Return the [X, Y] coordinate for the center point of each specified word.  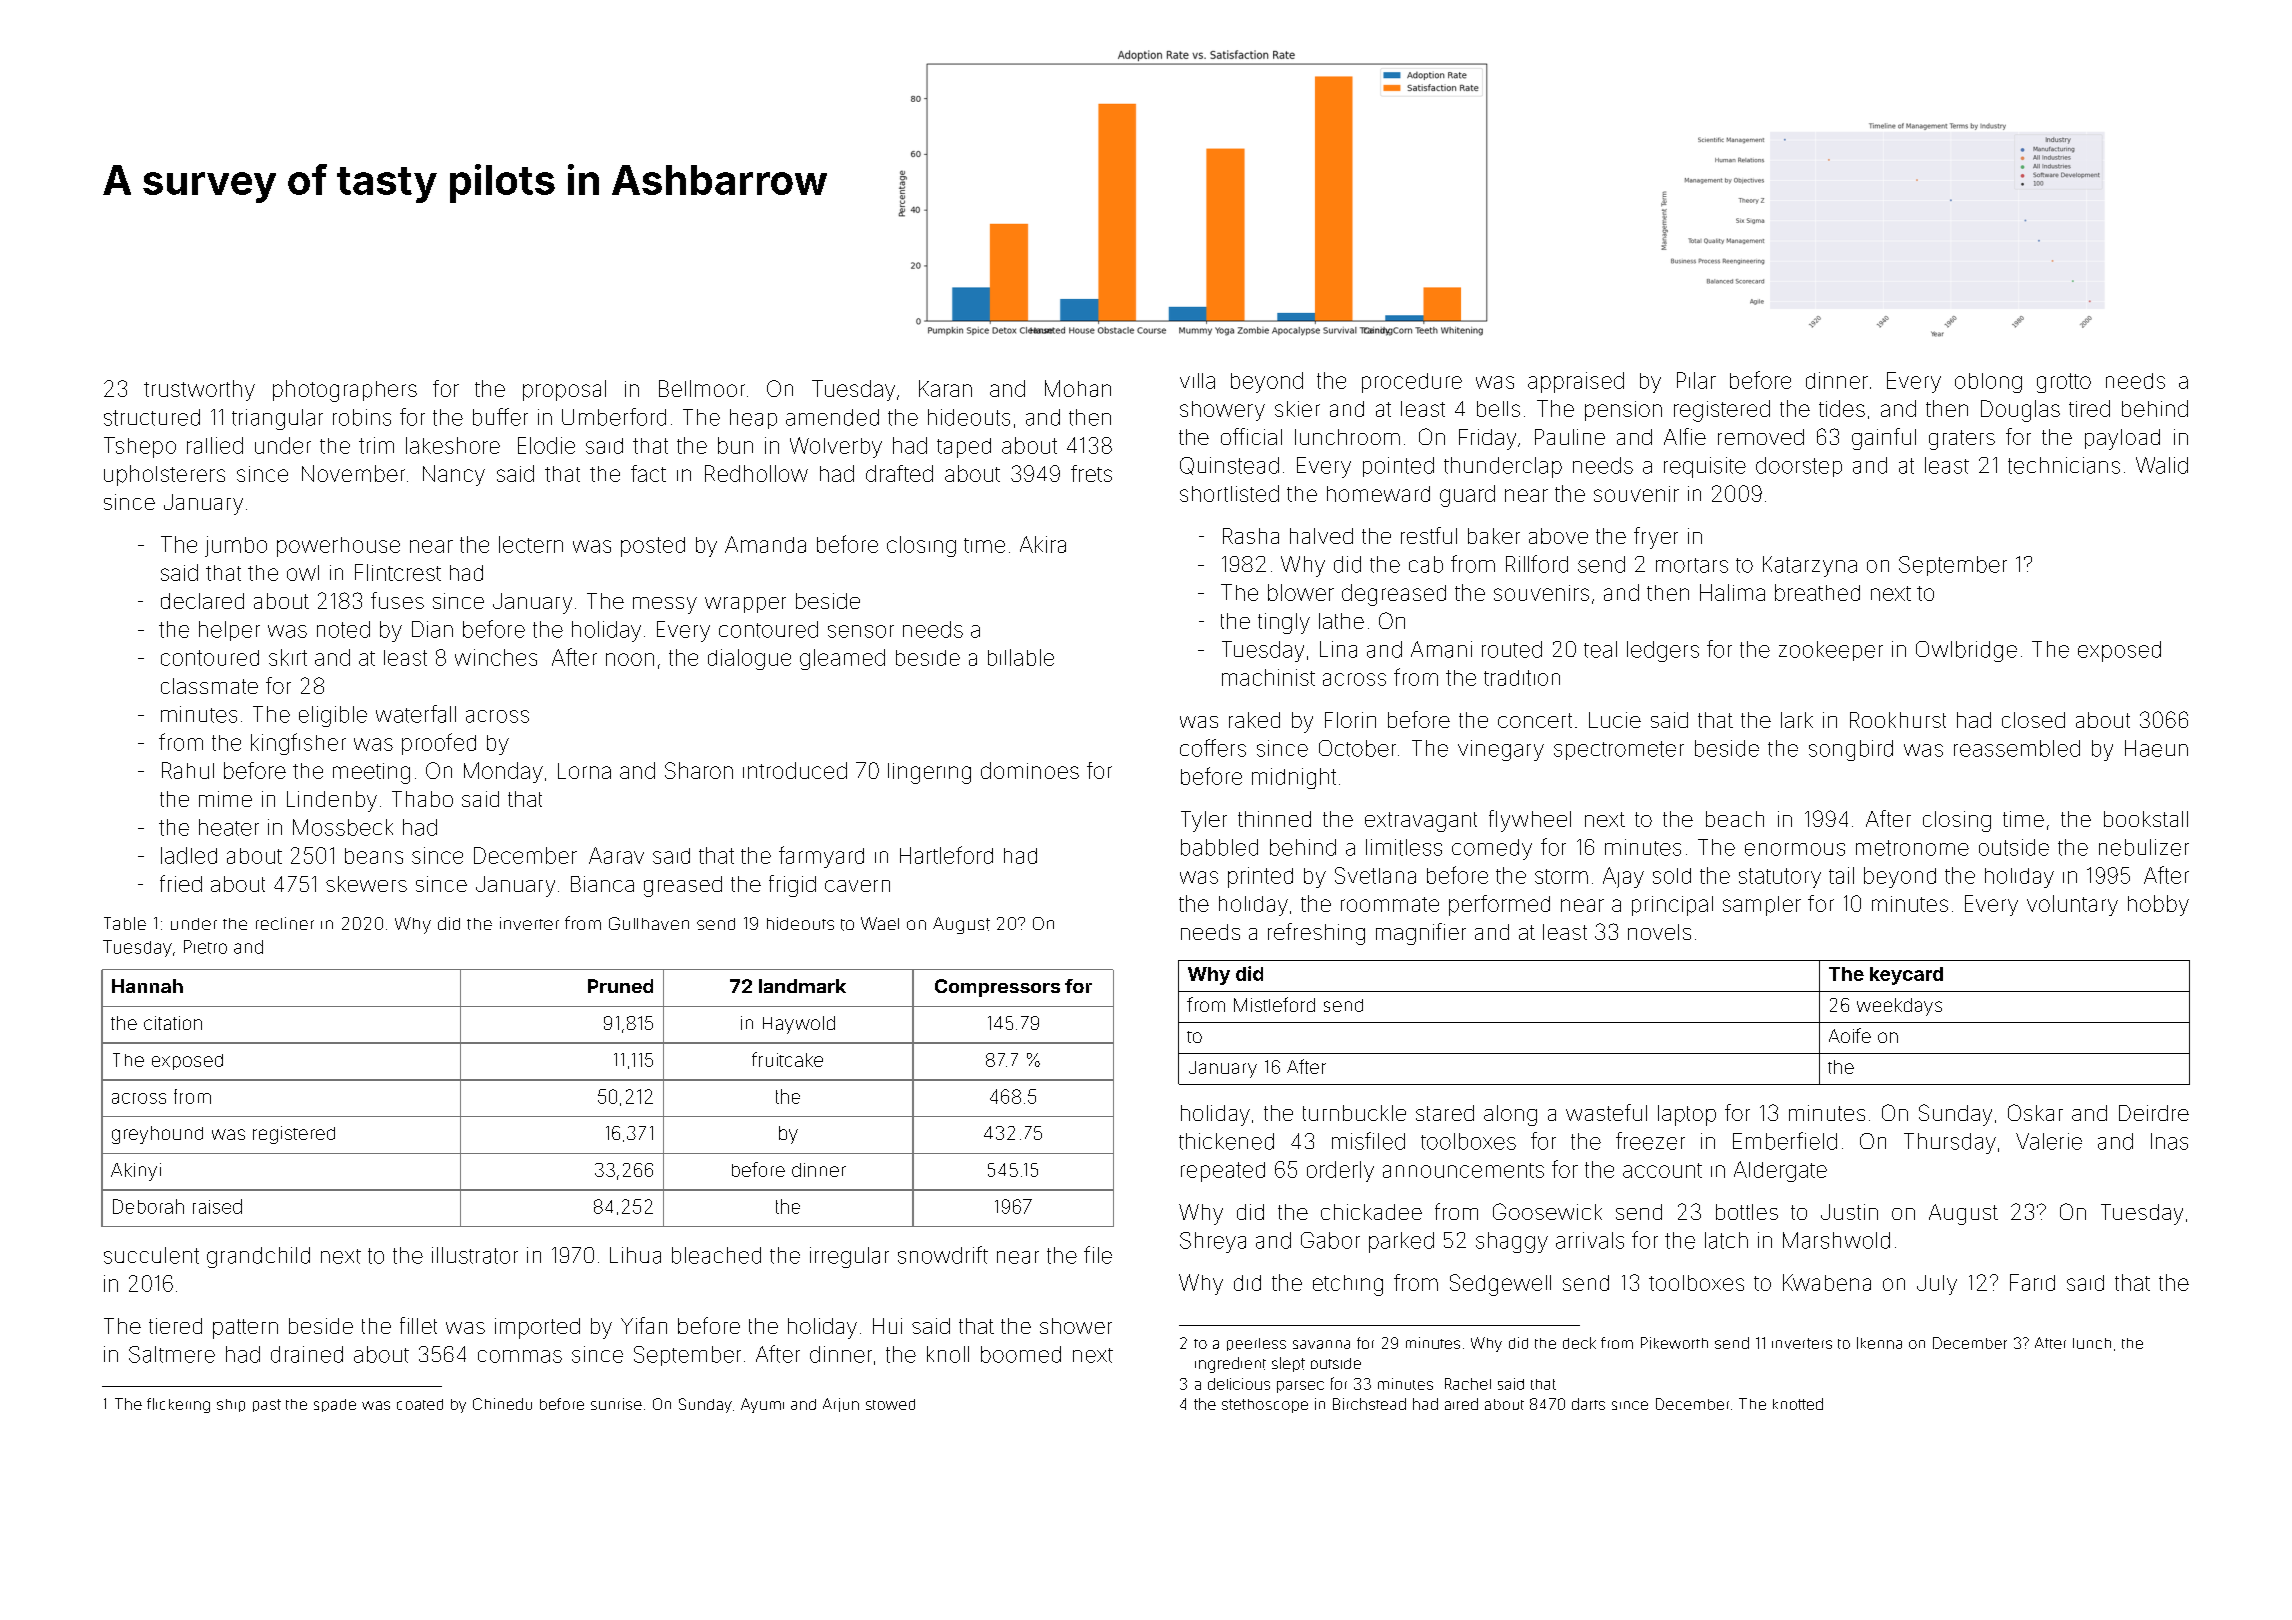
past [267, 1405]
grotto [2064, 383]
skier [1297, 409]
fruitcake [787, 1059]
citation [173, 1023]
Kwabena [1827, 1282]
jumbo [236, 546]
